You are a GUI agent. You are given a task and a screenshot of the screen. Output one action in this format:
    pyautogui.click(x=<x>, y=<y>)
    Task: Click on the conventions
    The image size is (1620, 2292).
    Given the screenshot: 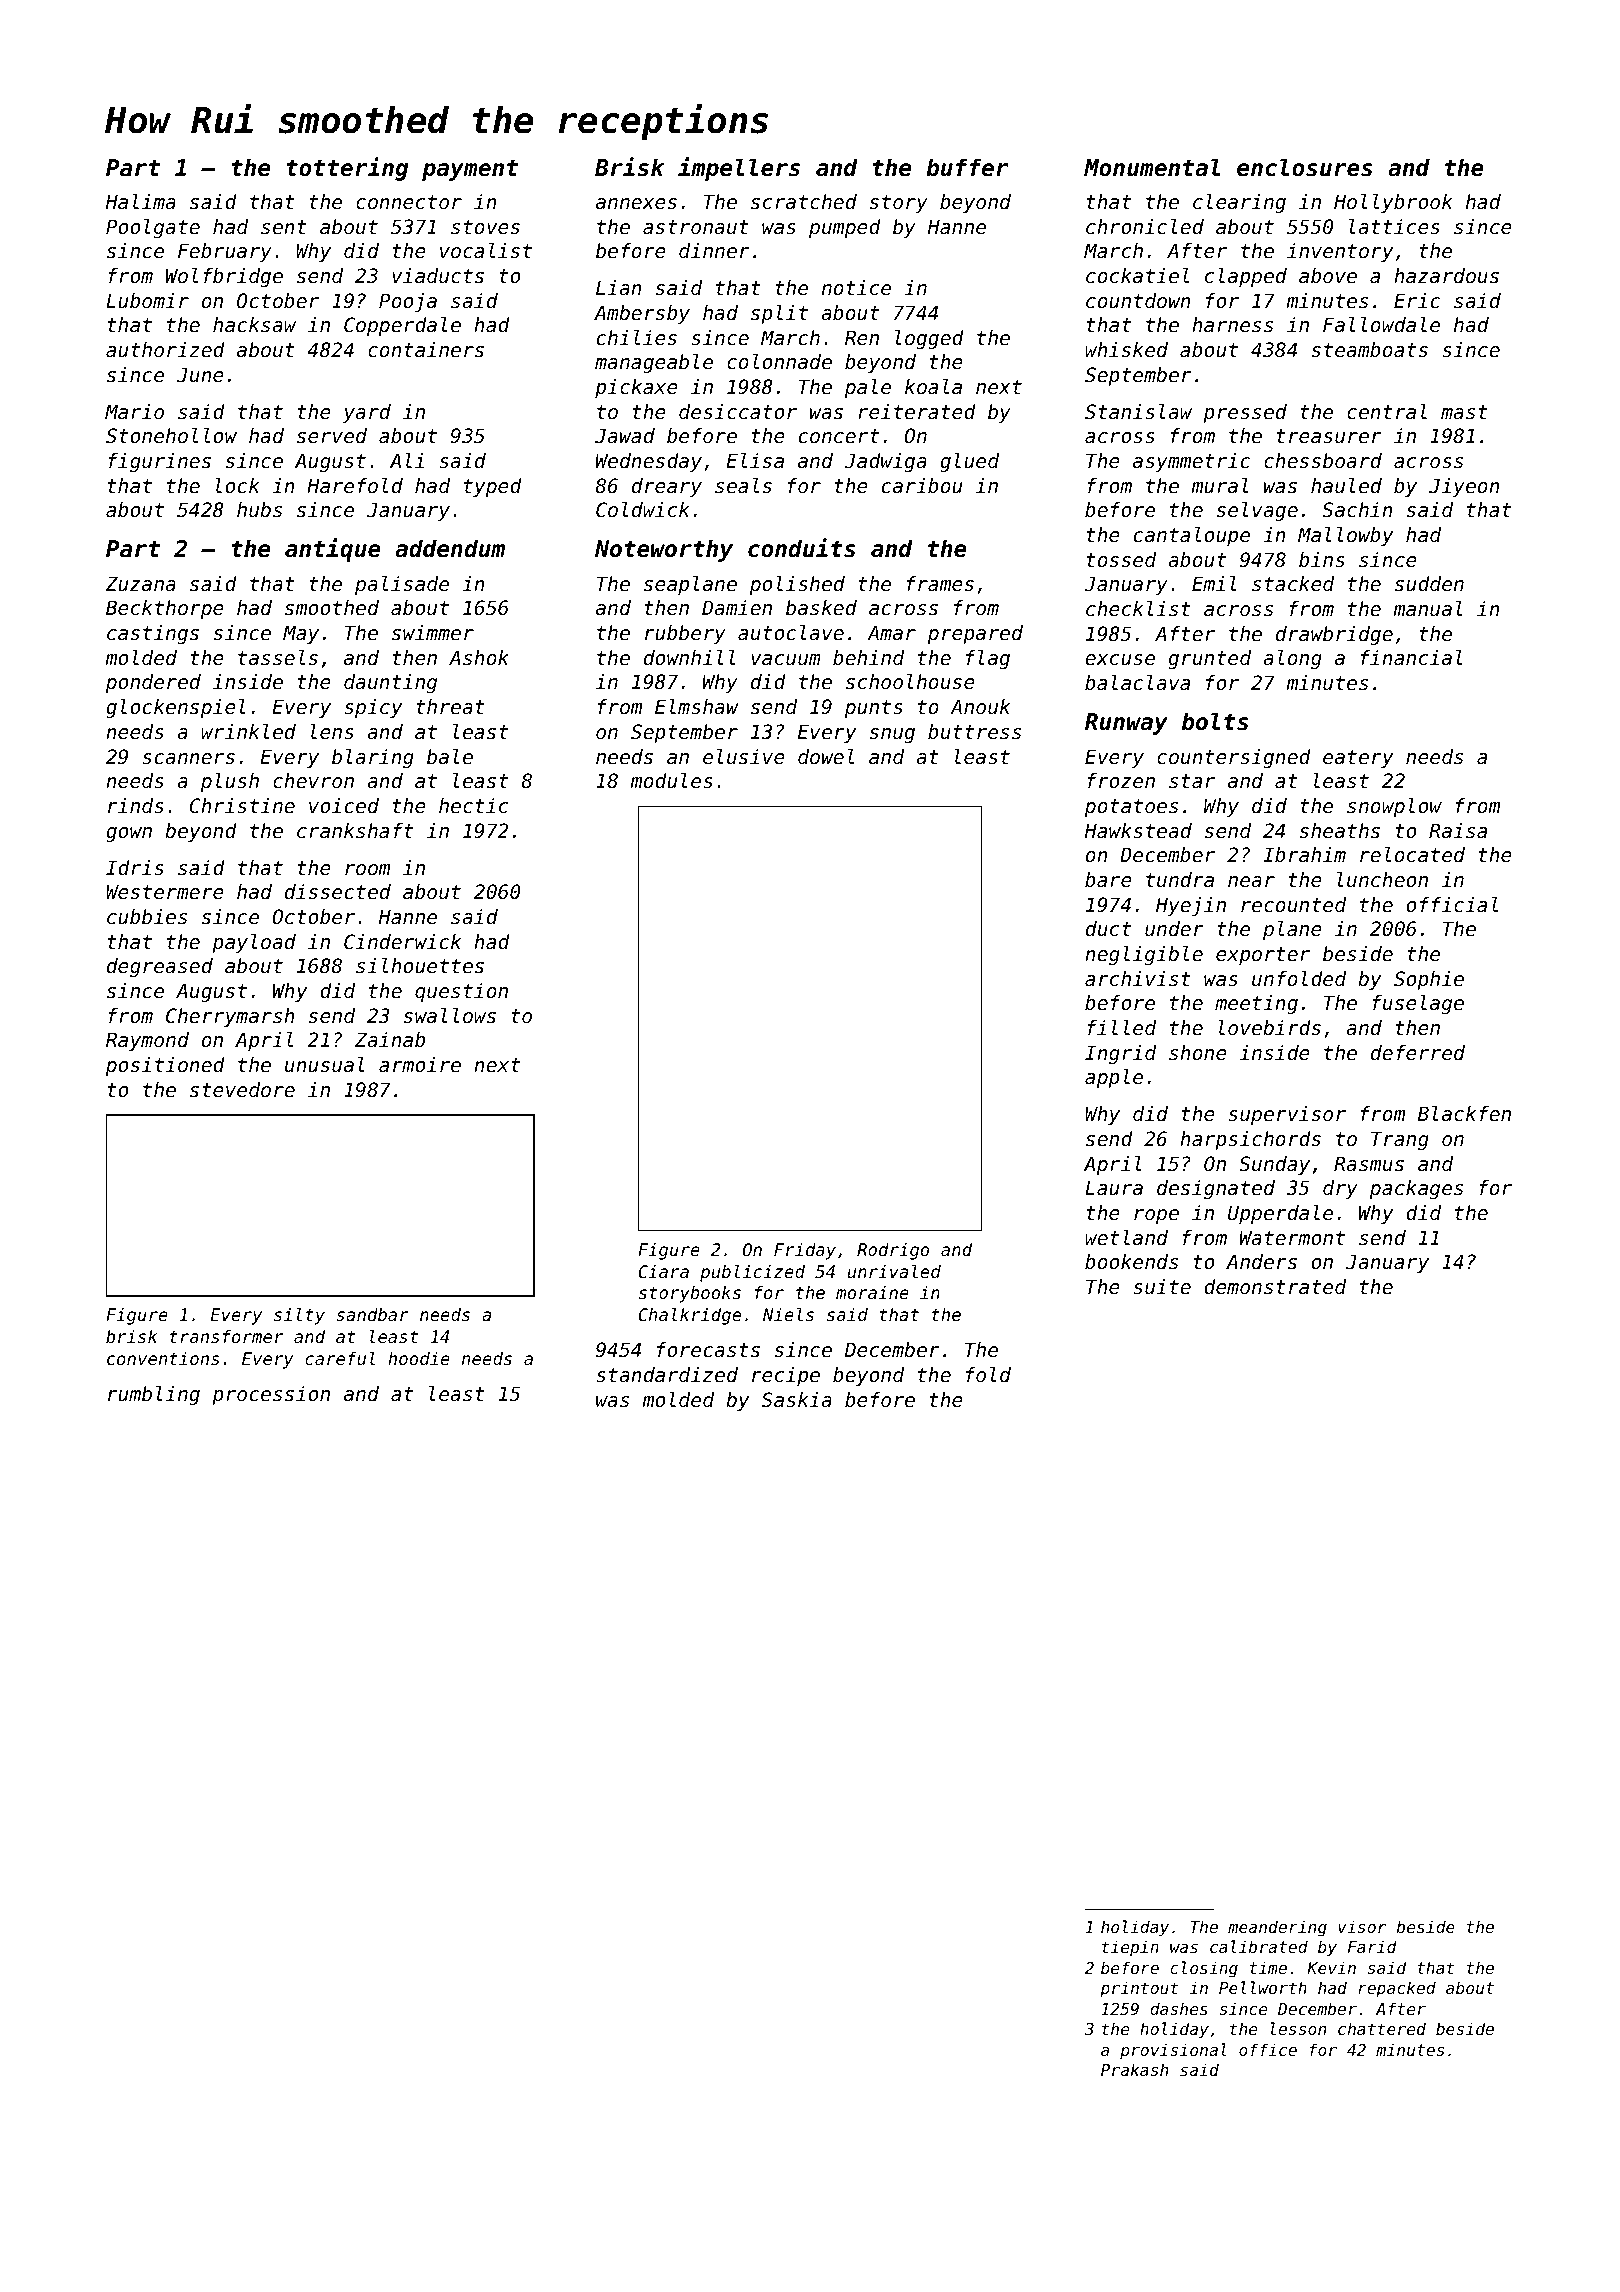 What is the action you would take?
    pyautogui.click(x=163, y=1358)
